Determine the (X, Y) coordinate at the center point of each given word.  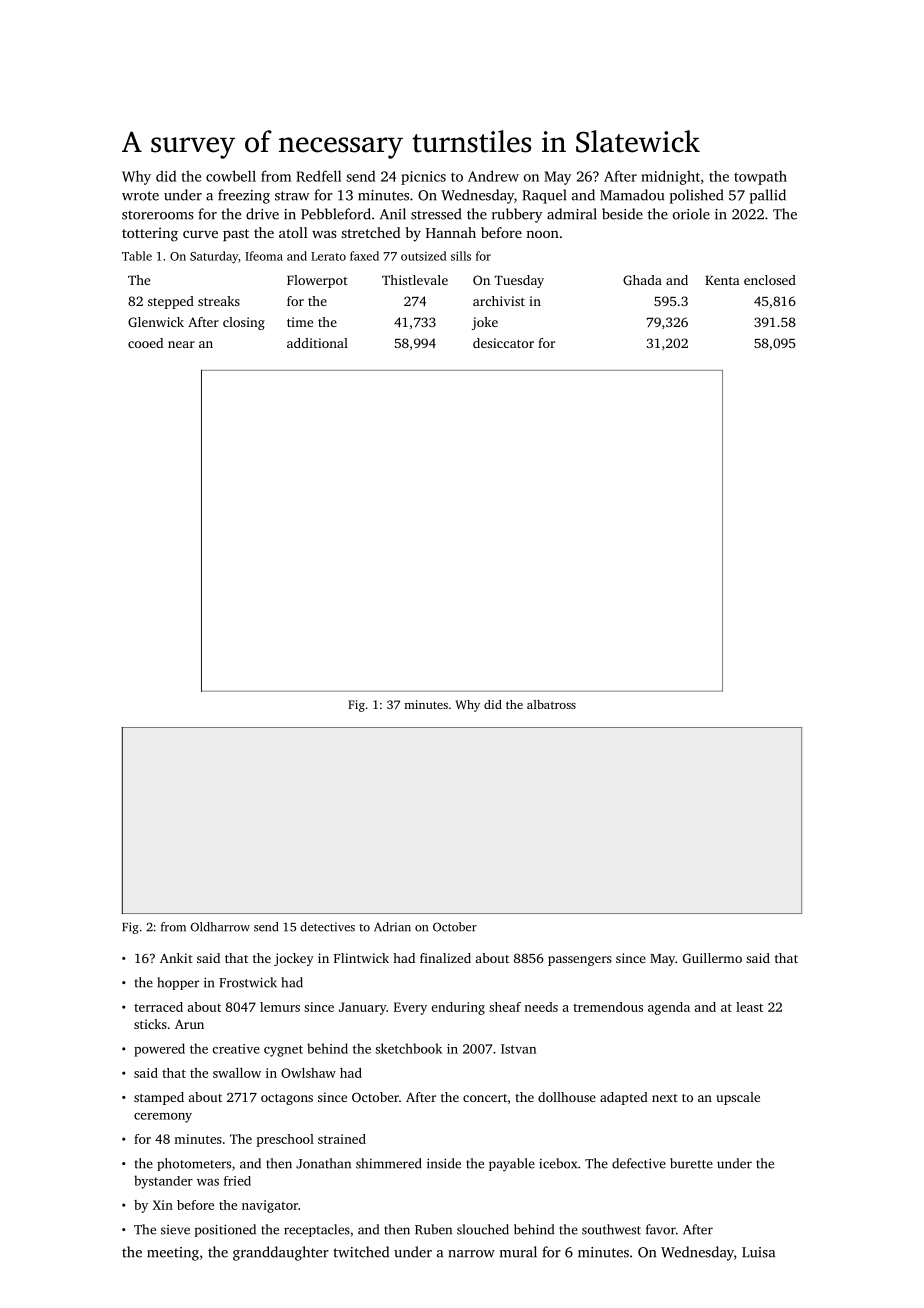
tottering (150, 234)
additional (317, 343)
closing (244, 323)
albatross (551, 704)
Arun (189, 1024)
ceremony (163, 1118)
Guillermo (712, 958)
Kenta (722, 280)
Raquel (544, 196)
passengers (580, 961)
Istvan (518, 1049)
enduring (458, 1008)
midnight (670, 177)
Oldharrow (220, 927)
